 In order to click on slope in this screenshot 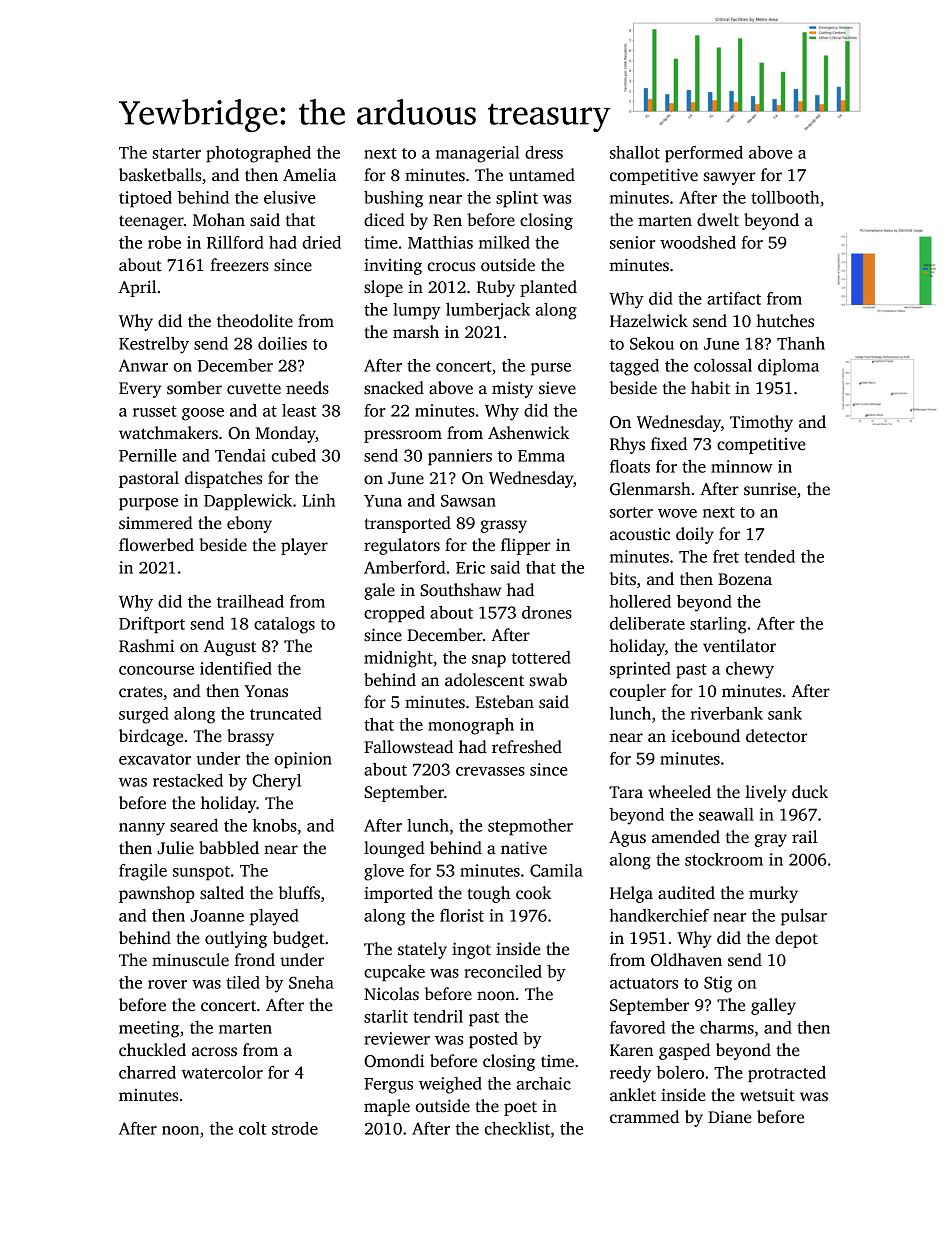, I will do `click(383, 288)`.
